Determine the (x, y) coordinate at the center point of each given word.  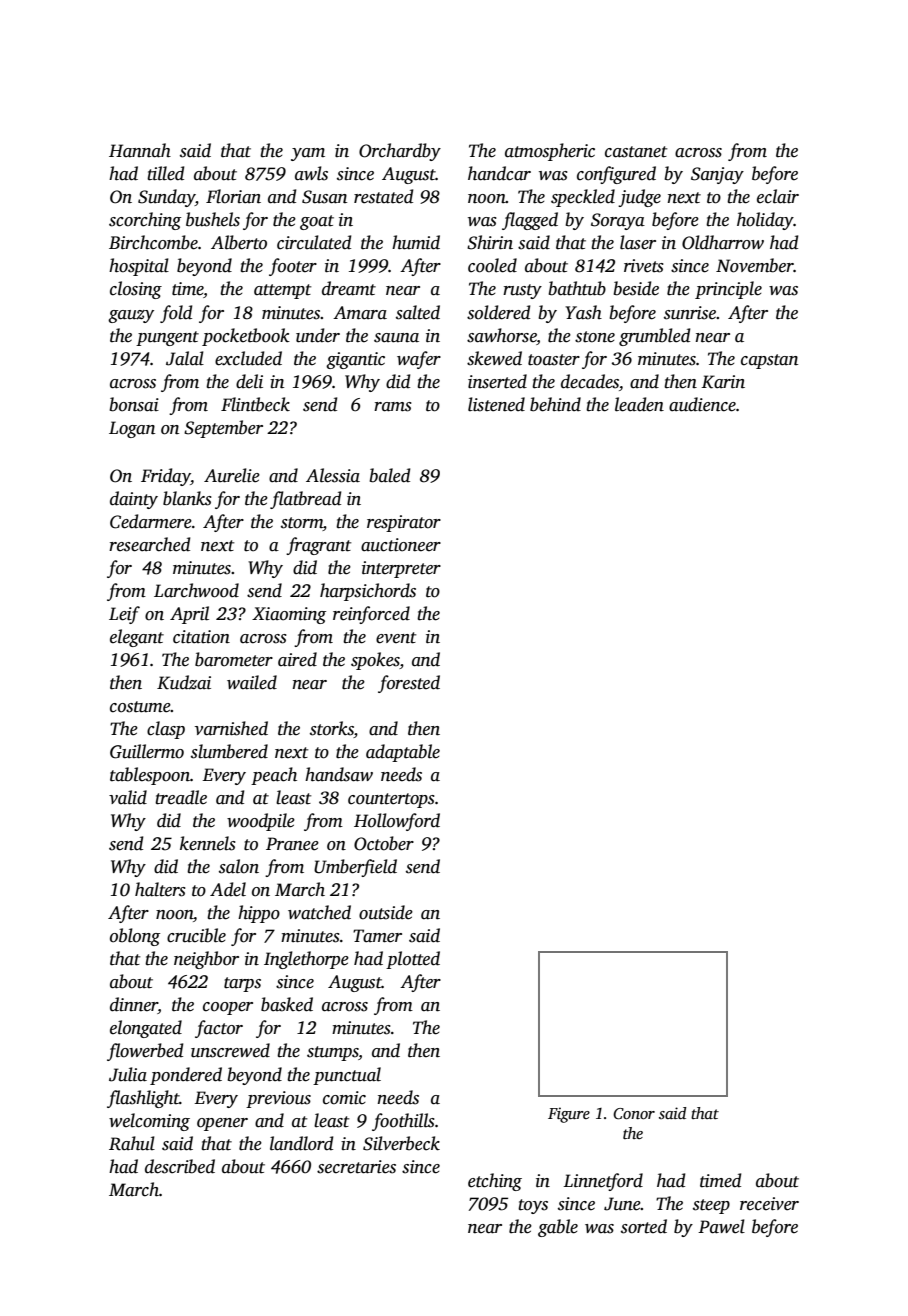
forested (409, 684)
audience (702, 404)
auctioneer (401, 545)
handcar (499, 173)
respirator (404, 523)
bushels (213, 219)
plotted (413, 960)
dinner (134, 1005)
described (180, 1166)
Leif (124, 615)
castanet (636, 152)
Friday (166, 477)
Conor (634, 1114)
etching (495, 1182)
